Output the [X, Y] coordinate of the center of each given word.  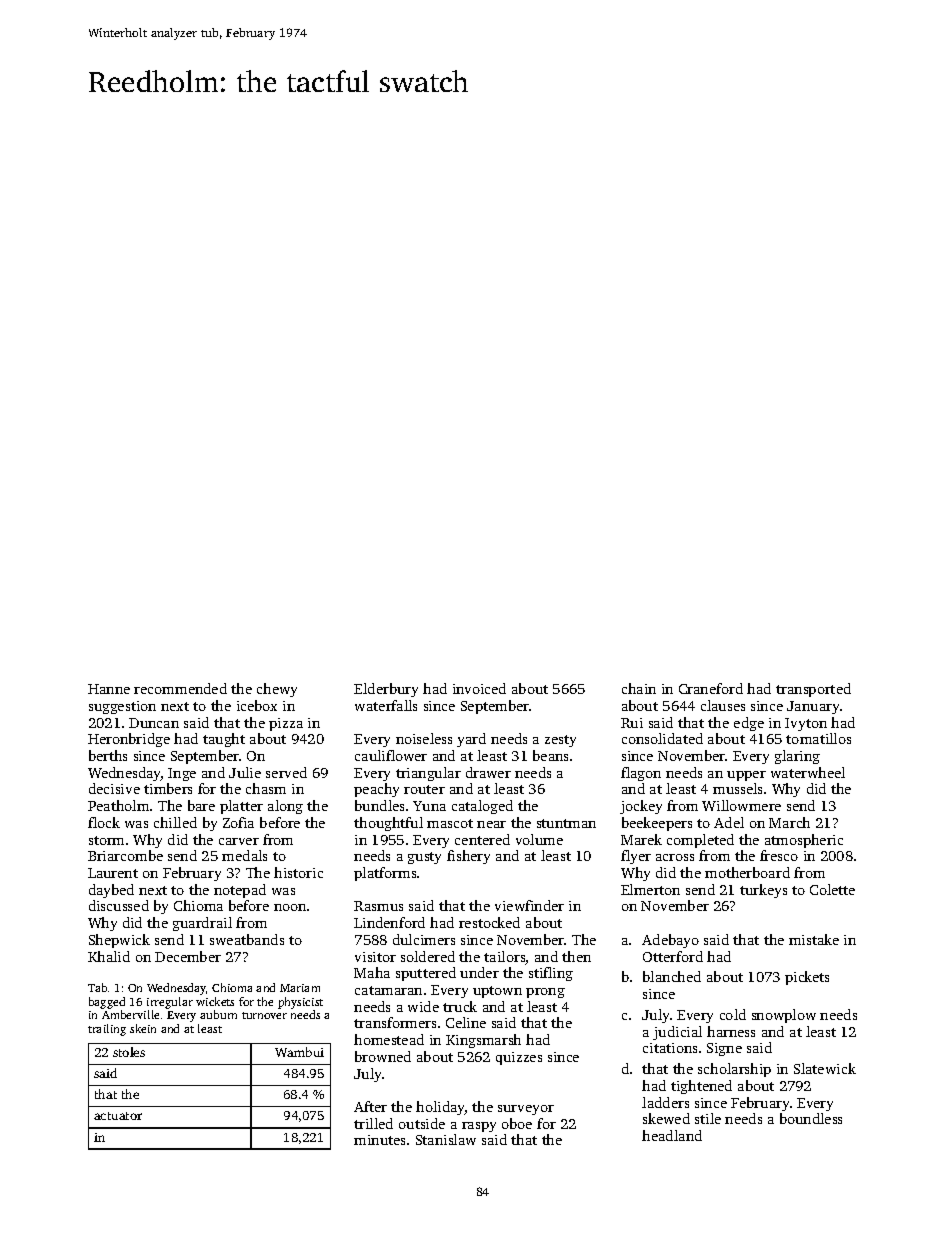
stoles [129, 1052]
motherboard [747, 872]
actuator [118, 1116]
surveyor [526, 1110]
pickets [807, 978]
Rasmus [378, 906]
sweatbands [247, 939]
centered [482, 839]
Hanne [109, 689]
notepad [240, 891]
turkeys [763, 891]
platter [241, 807]
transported [813, 690]
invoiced [479, 688]
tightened [701, 1087]
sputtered [426, 974]
